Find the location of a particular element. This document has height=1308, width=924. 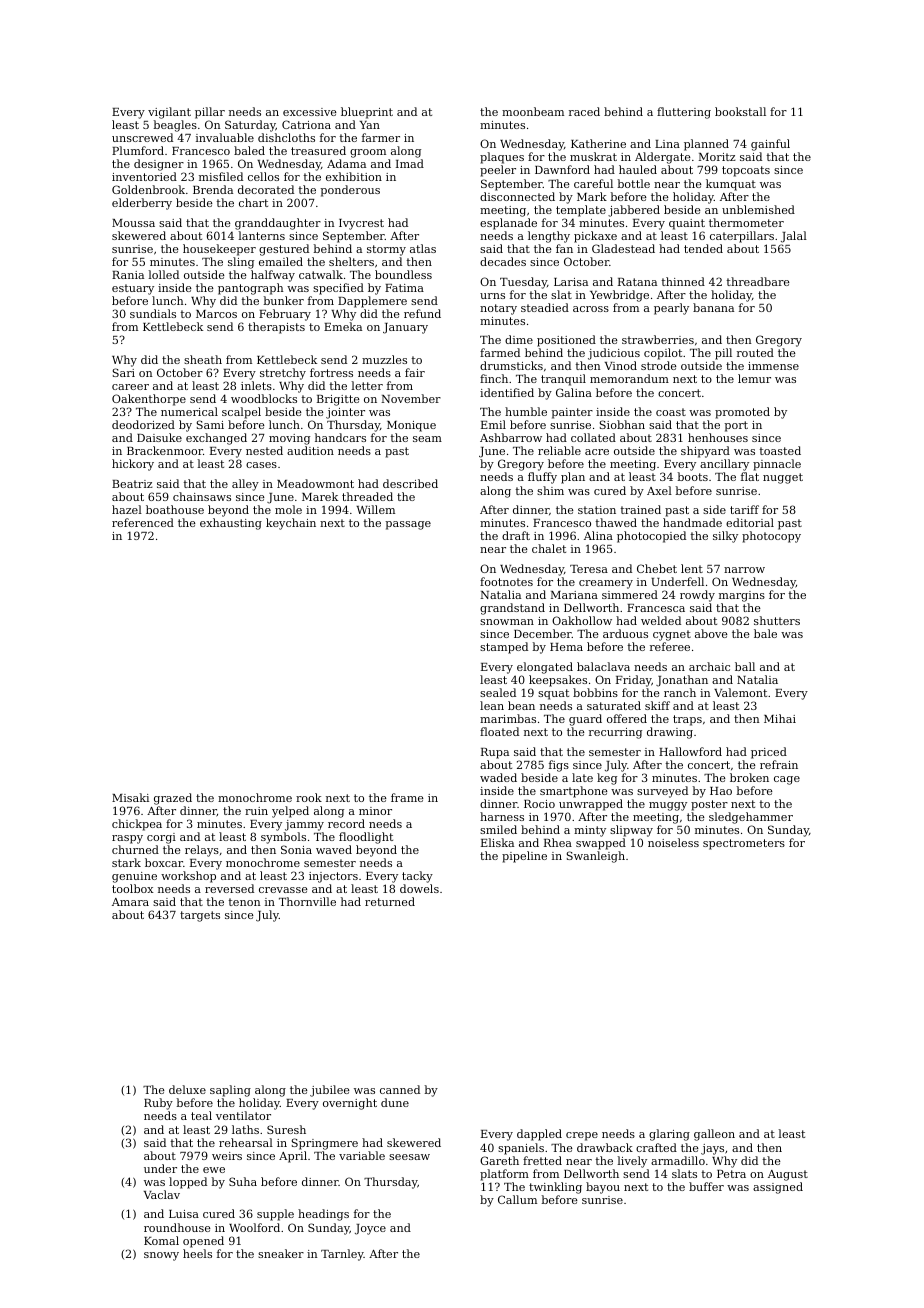

letter is located at coordinates (367, 385).
